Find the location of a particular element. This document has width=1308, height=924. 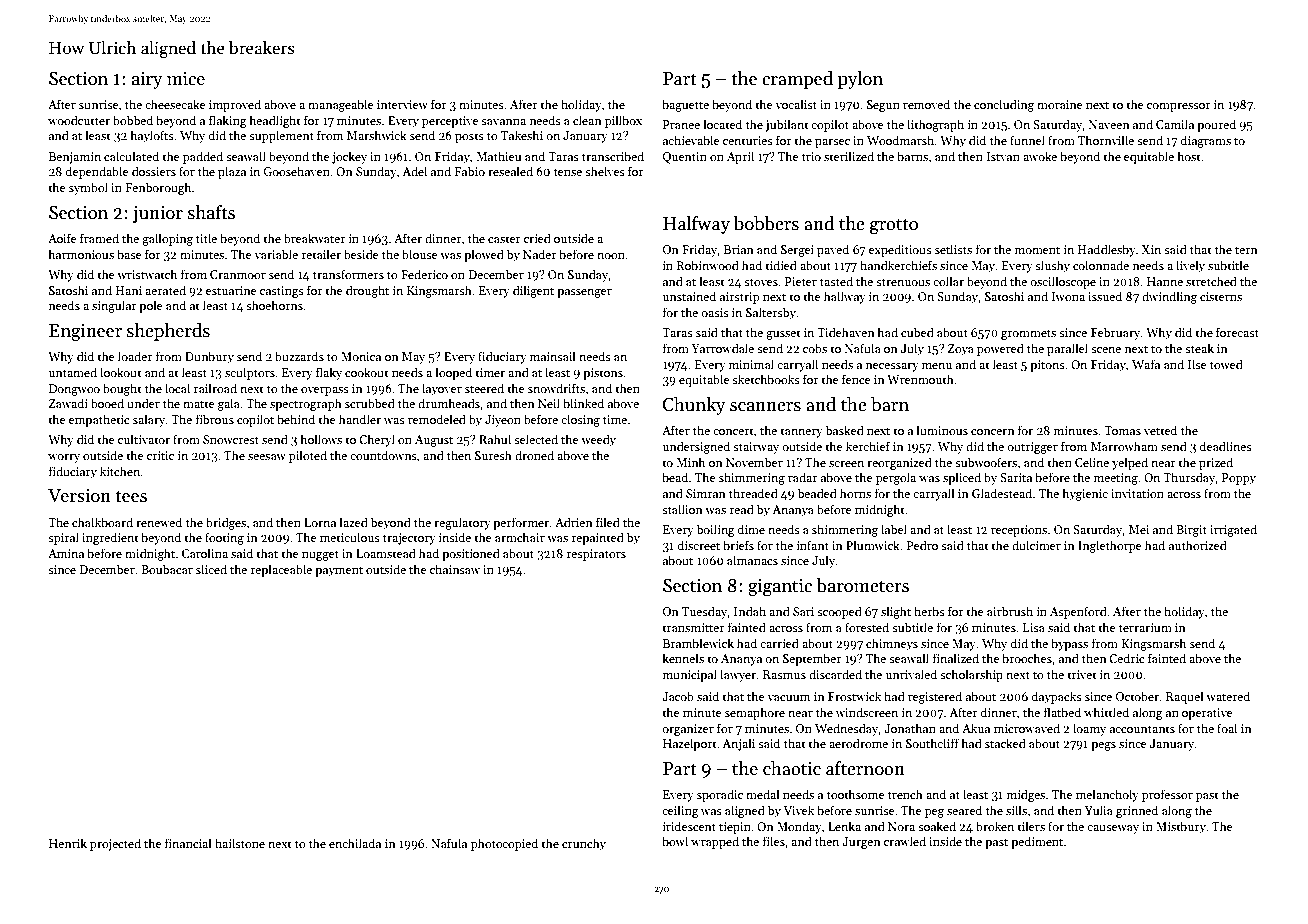

files is located at coordinates (774, 841).
